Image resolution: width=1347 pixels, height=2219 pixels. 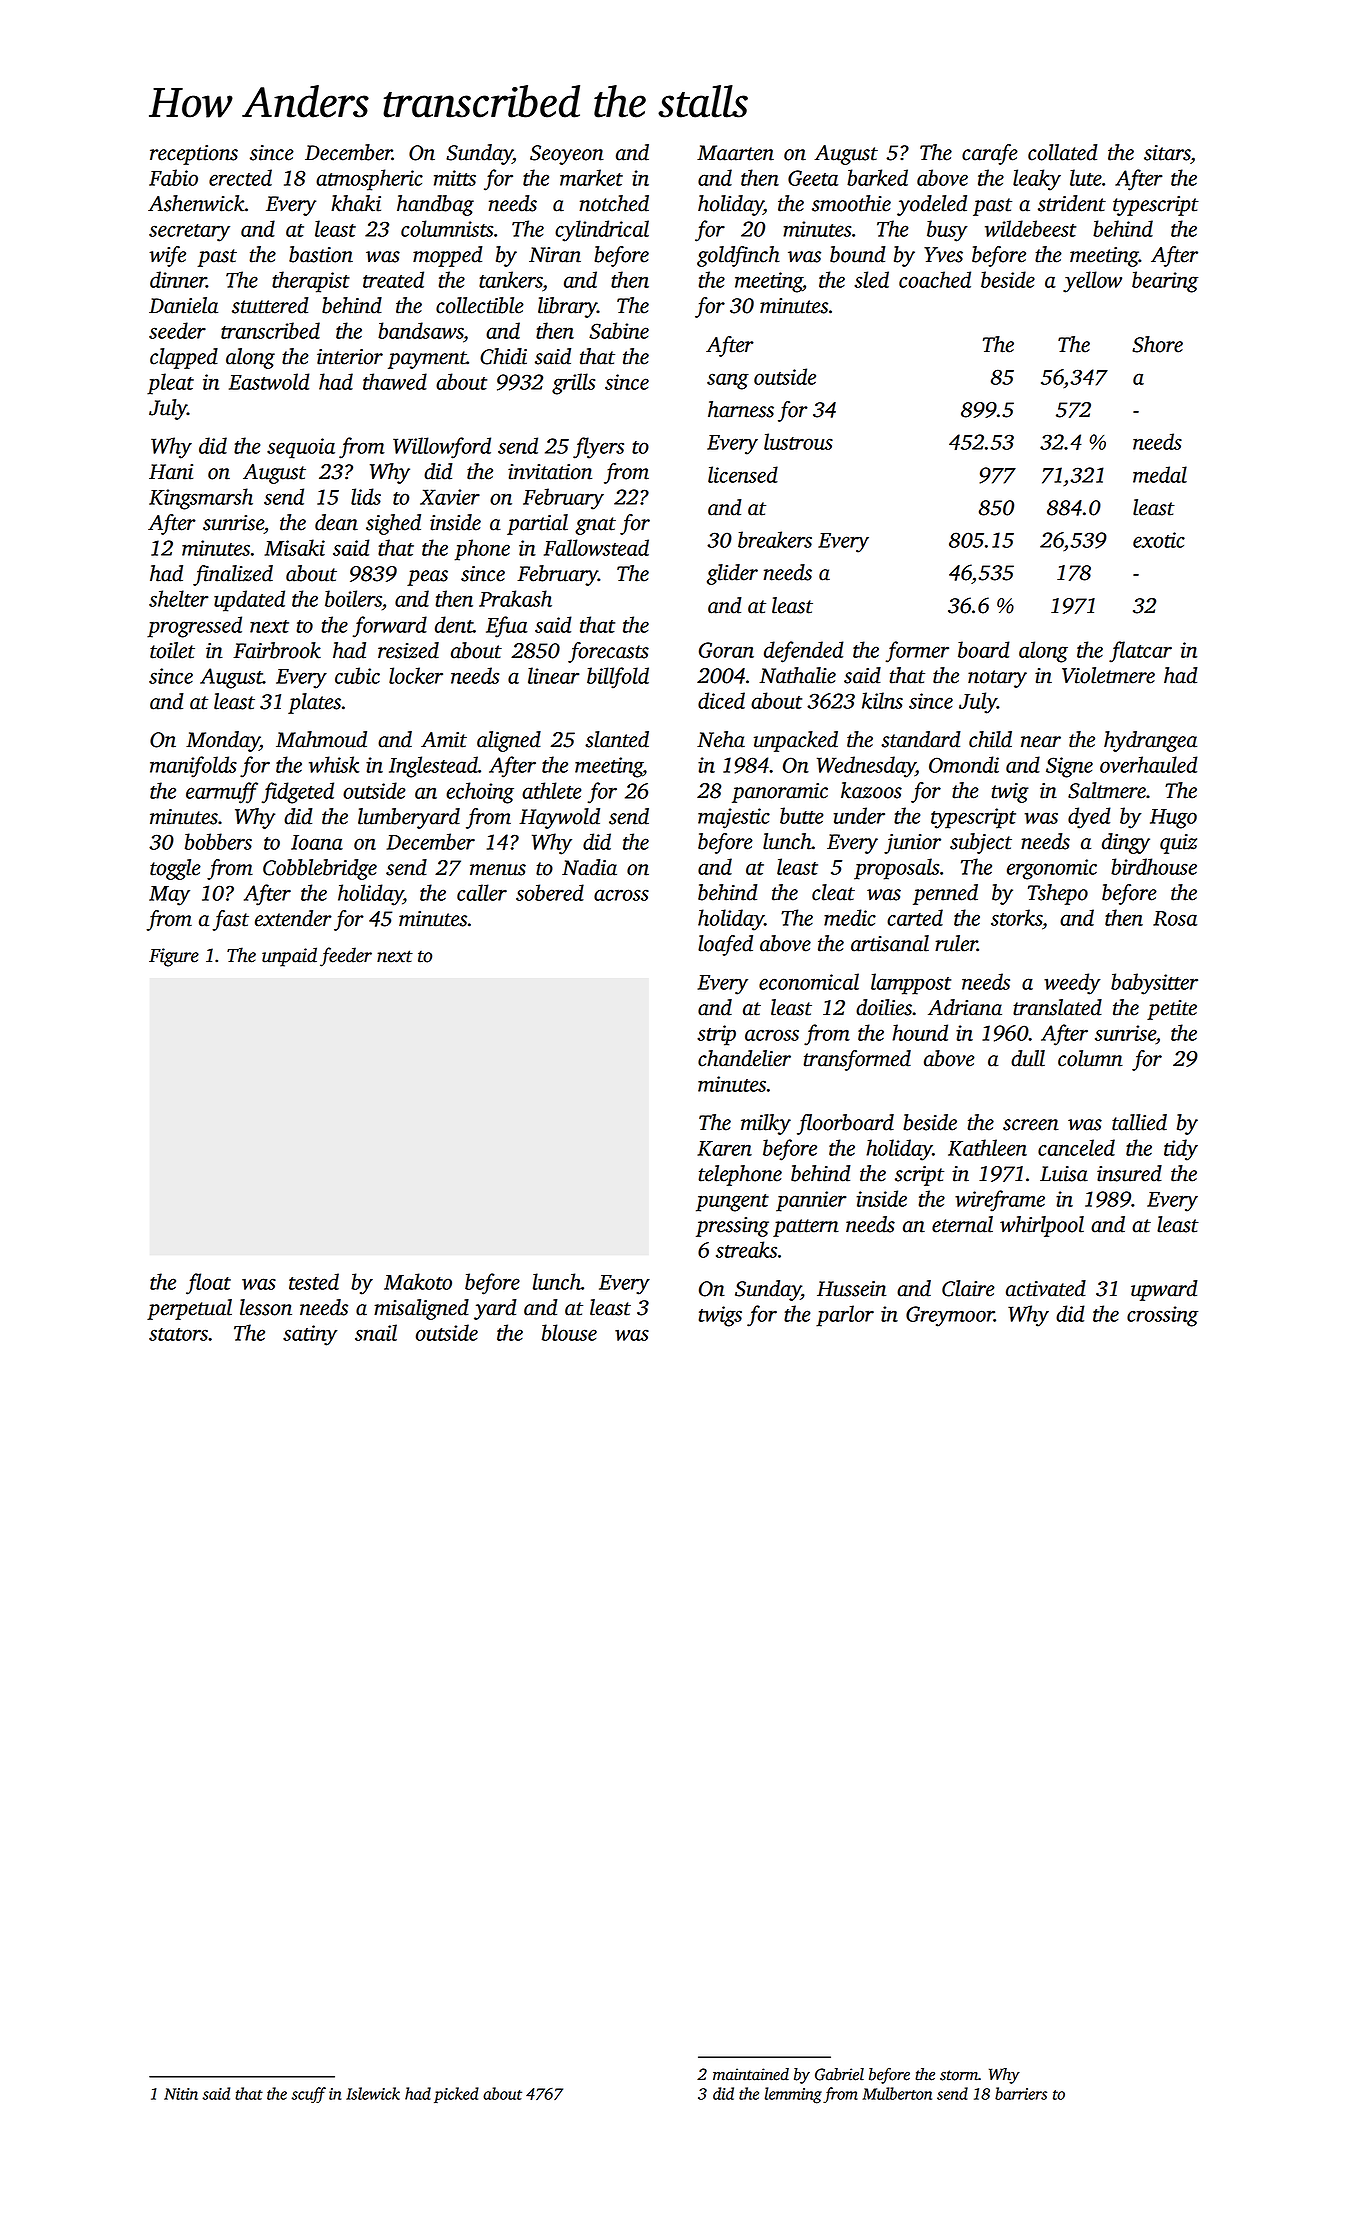 What do you see at coordinates (178, 1334) in the image?
I see `stators` at bounding box center [178, 1334].
